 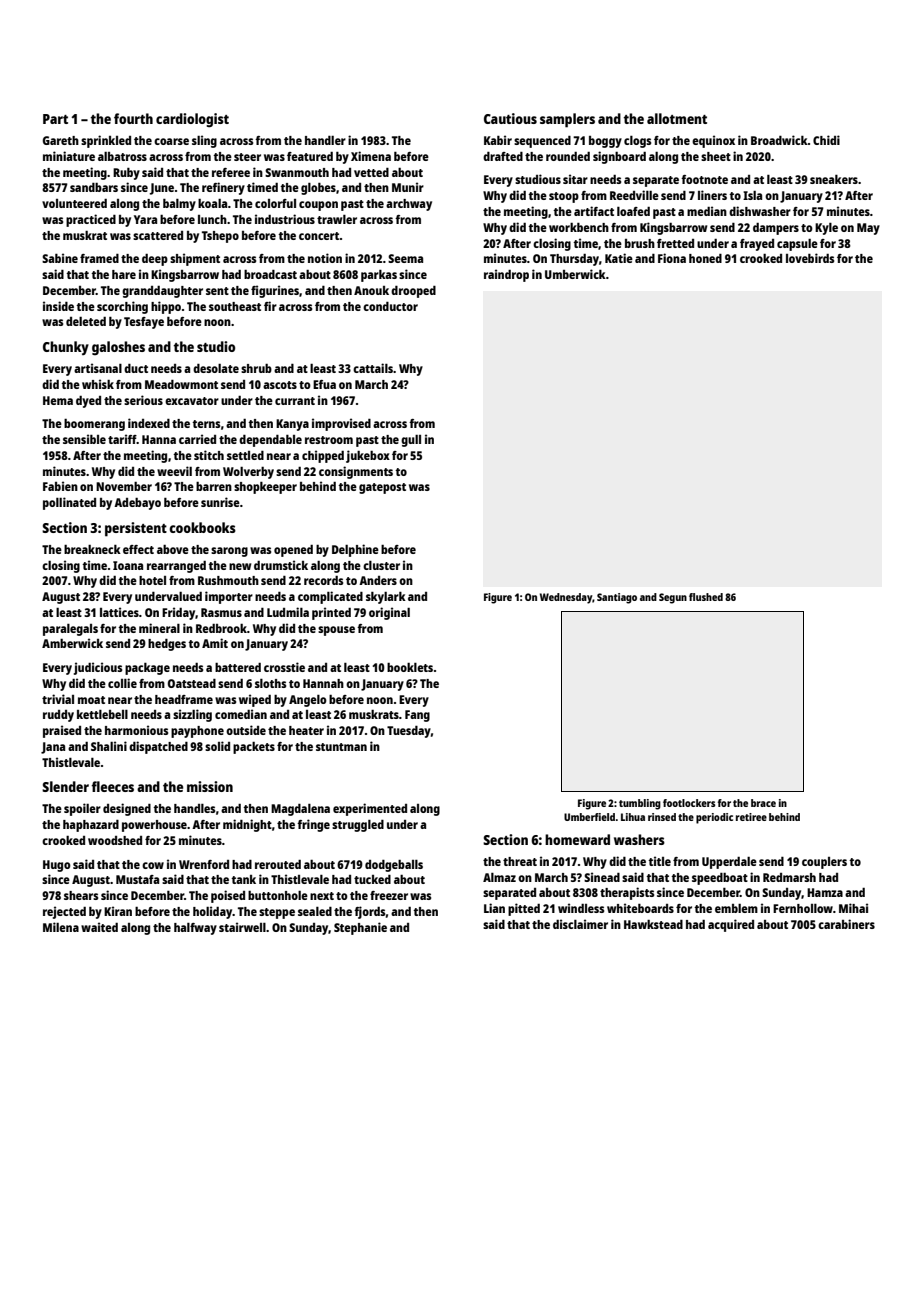 I want to click on Stephanie, so click(x=360, y=928).
